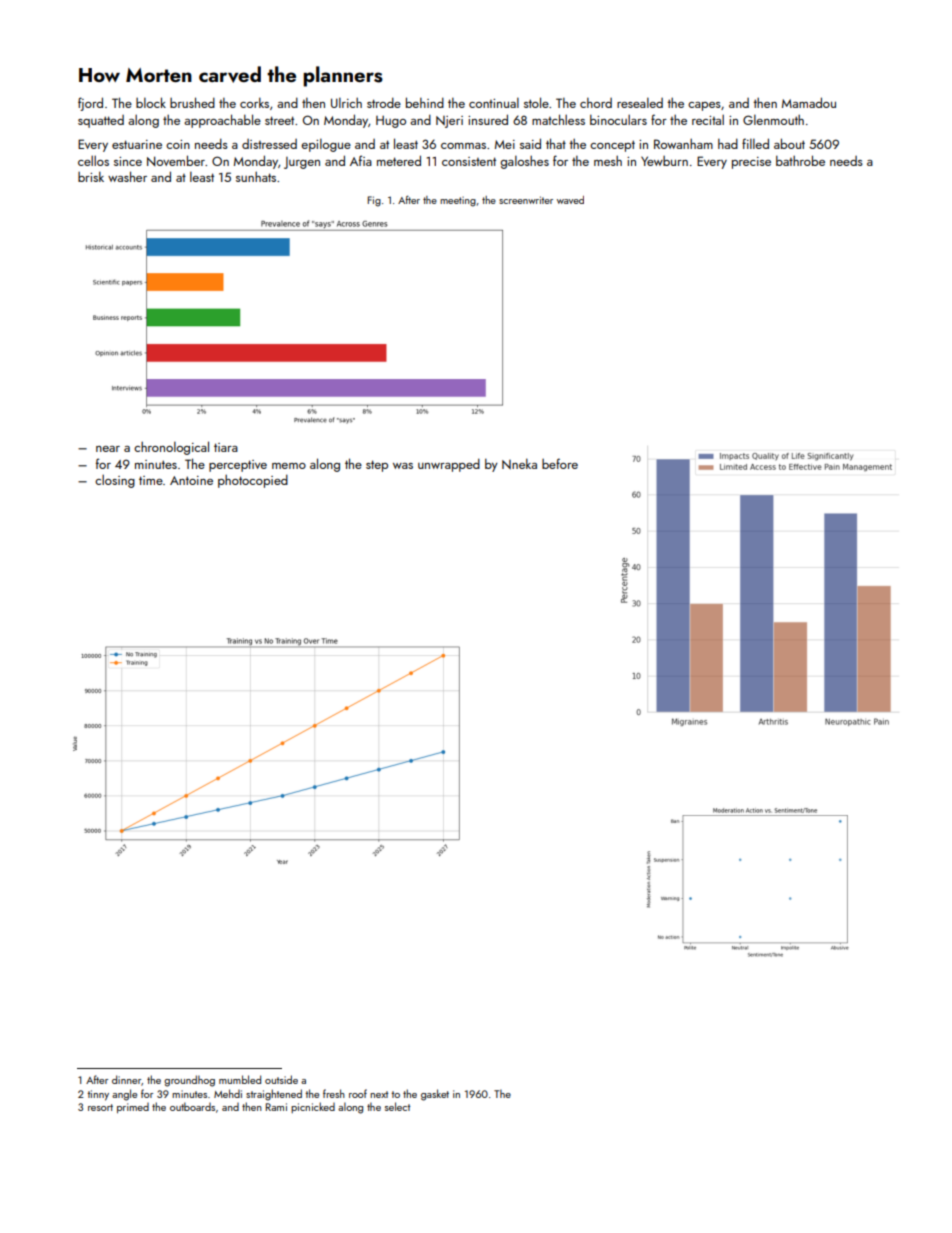  Describe the element at coordinates (379, 1094) in the document. I see `next` at that location.
